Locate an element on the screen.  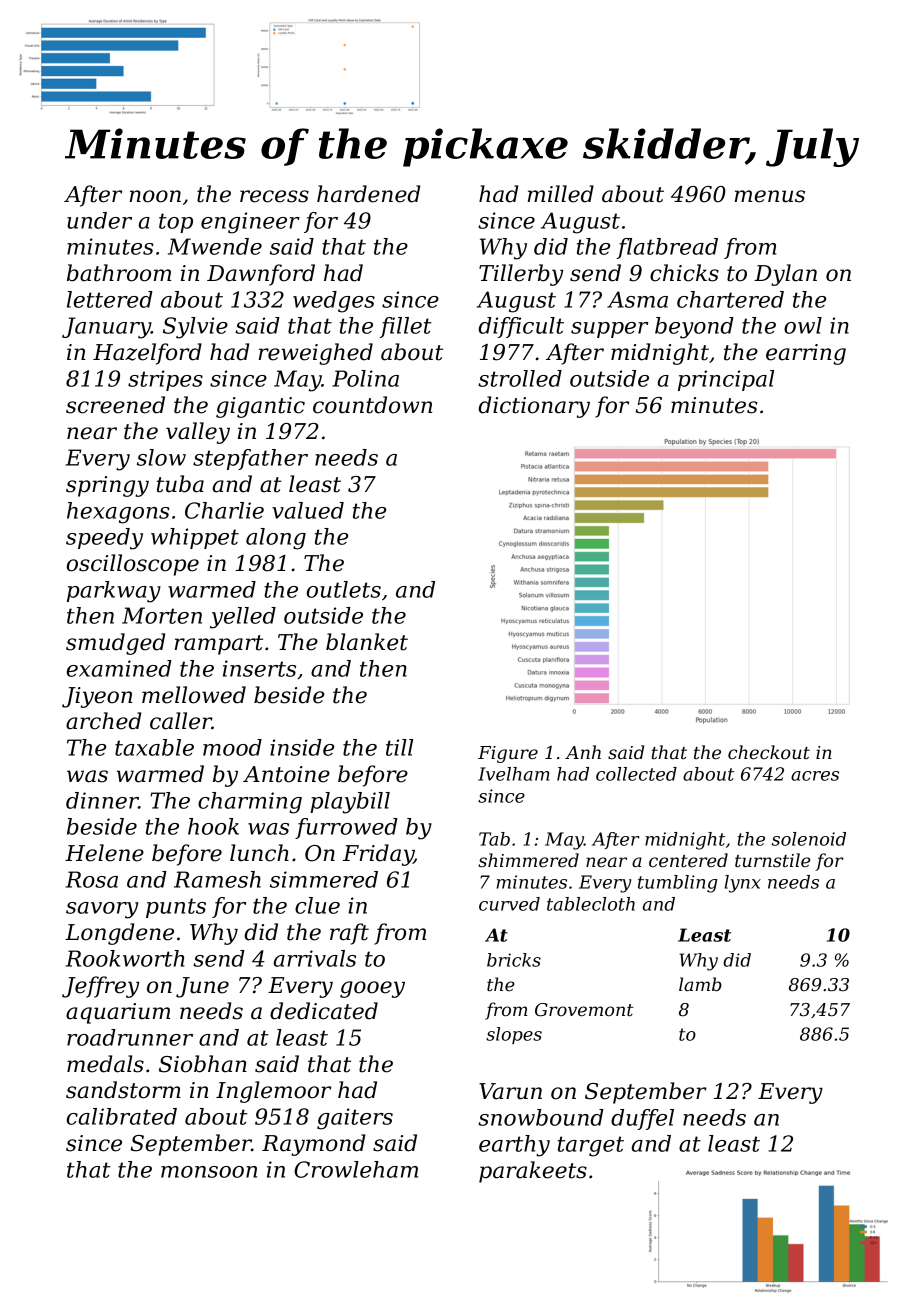
calibrated is located at coordinates (121, 1116).
